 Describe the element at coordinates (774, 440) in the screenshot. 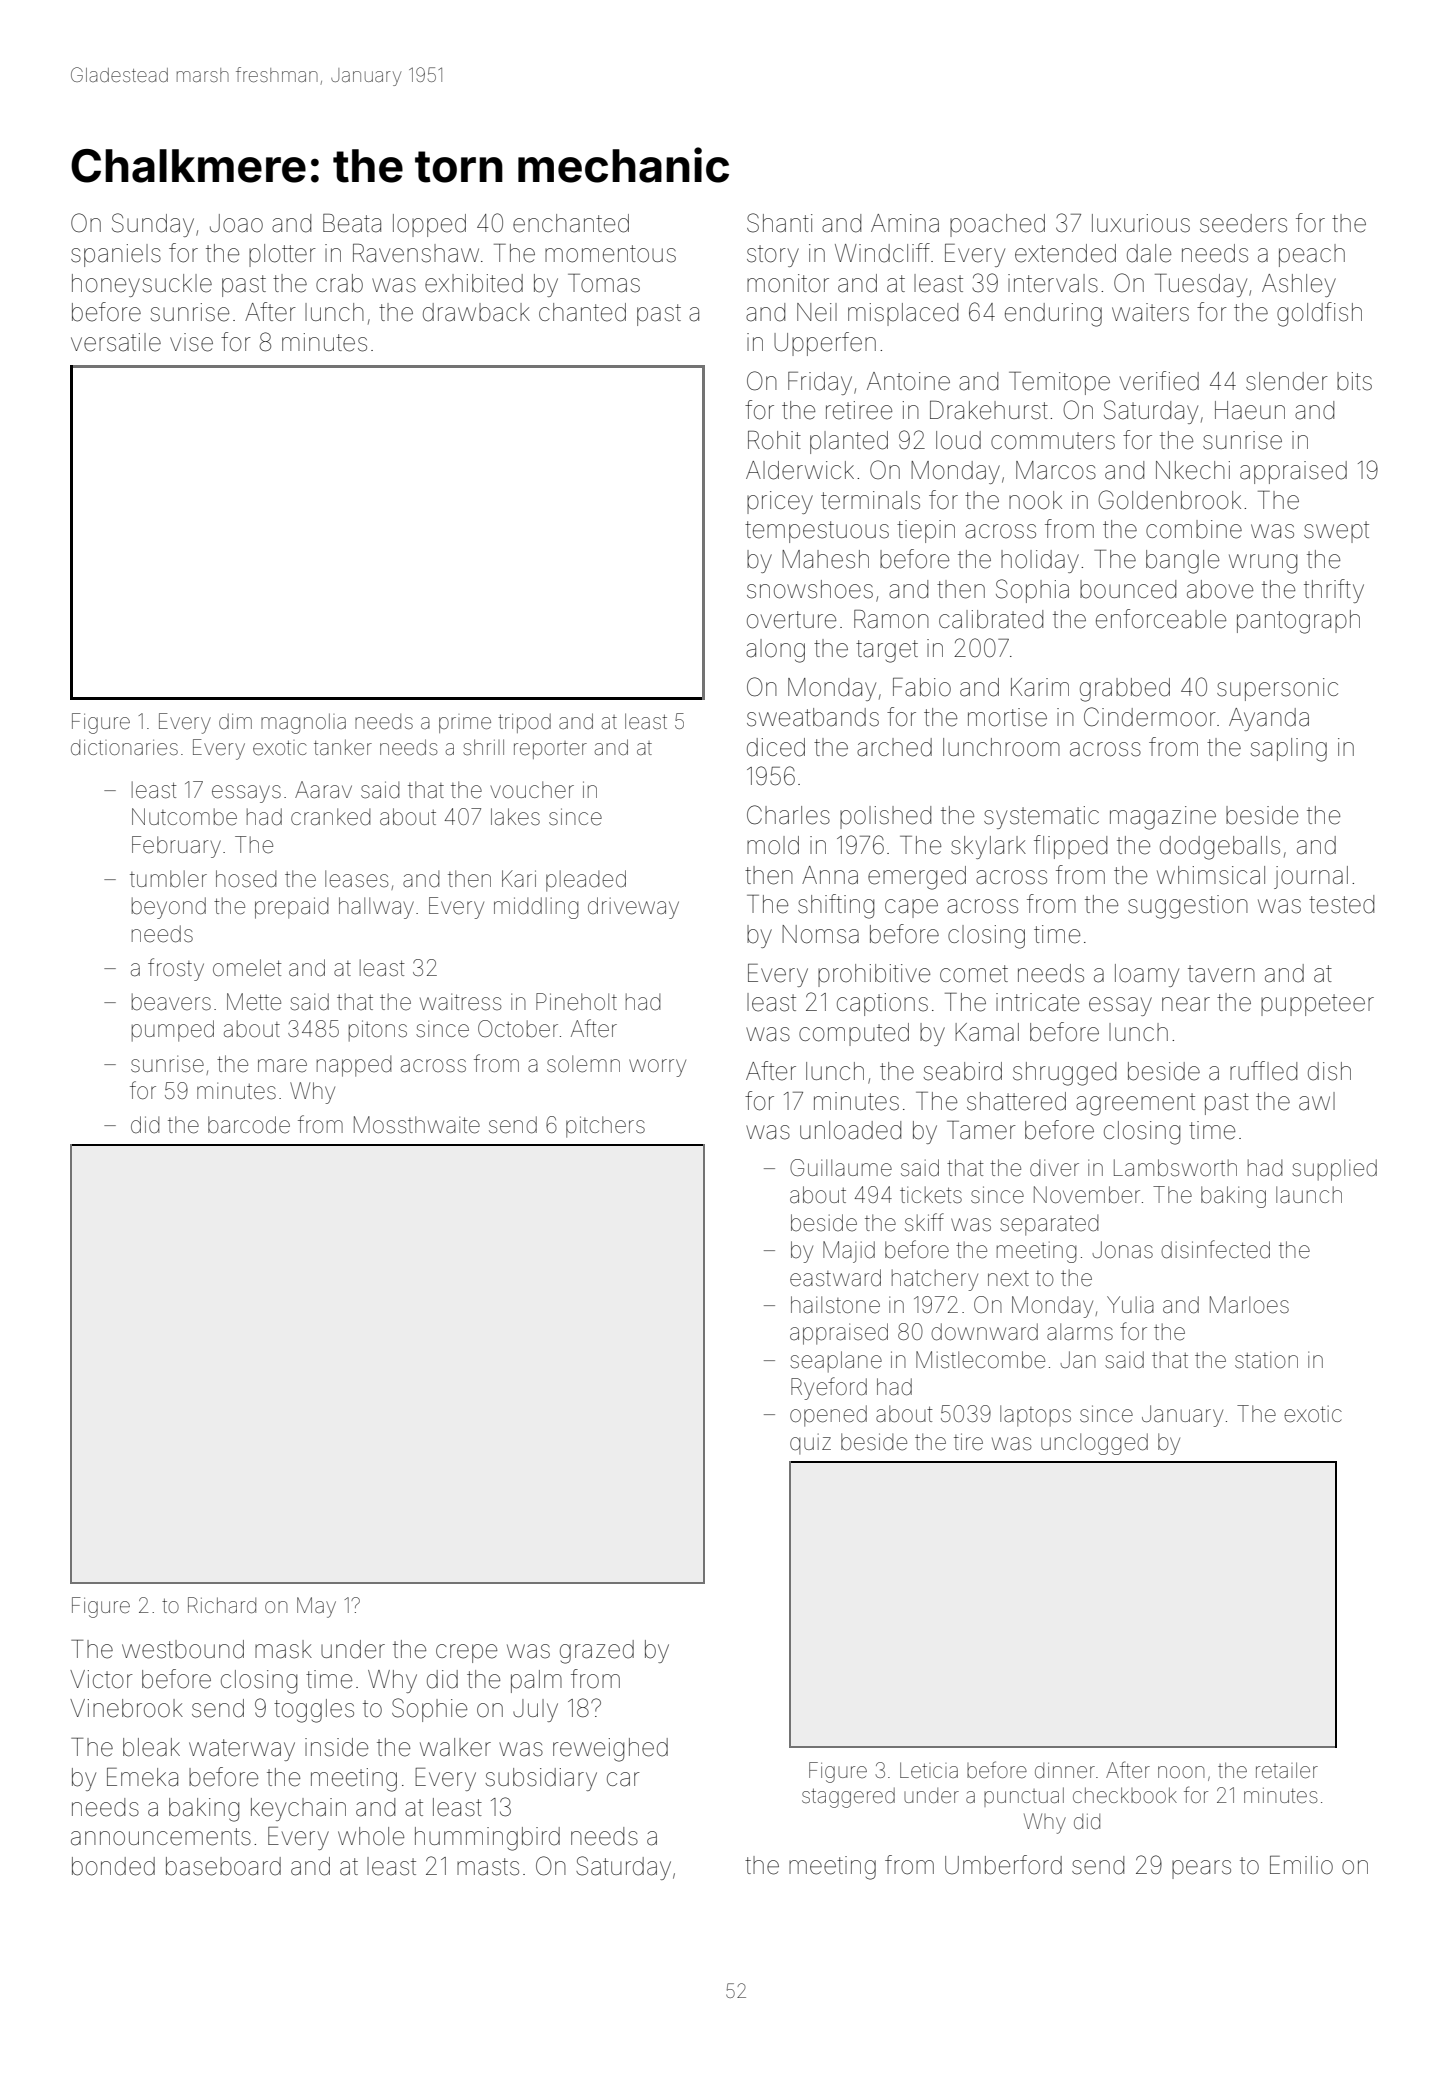

I see `Rohit` at that location.
